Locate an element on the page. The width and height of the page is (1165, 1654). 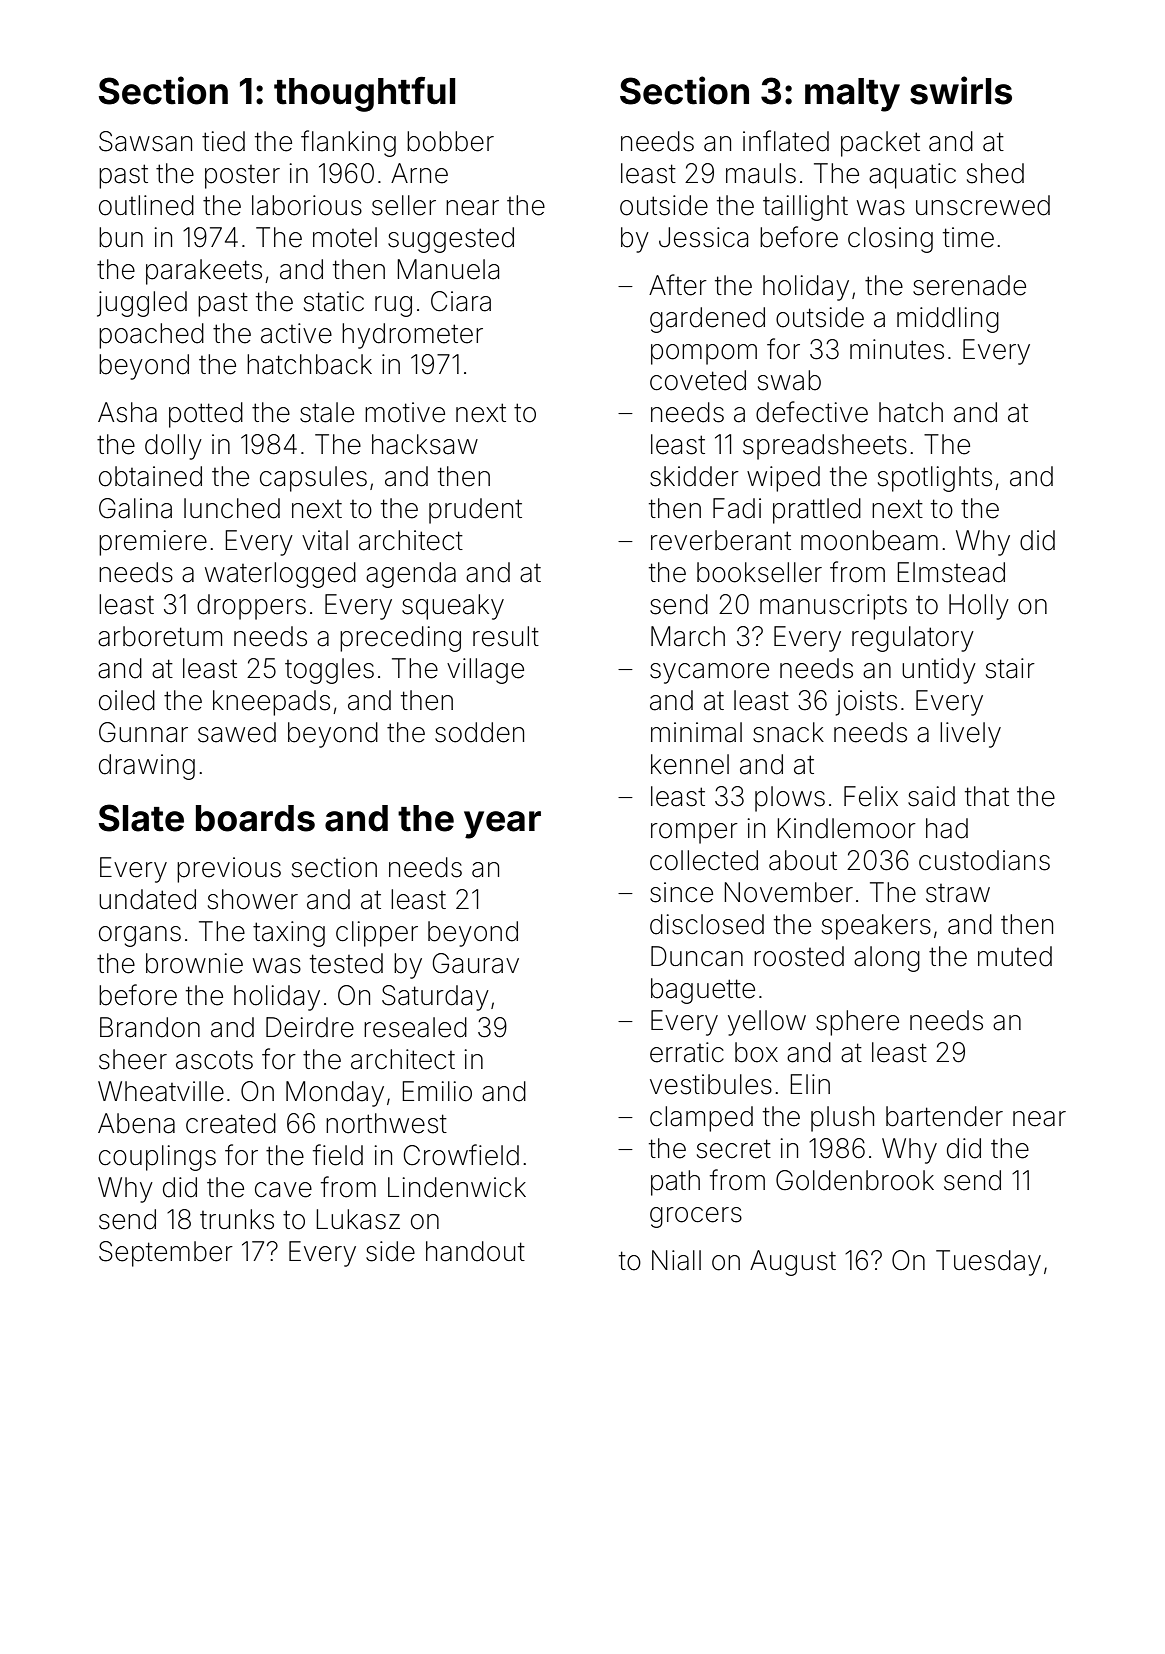
March is located at coordinates (688, 636).
